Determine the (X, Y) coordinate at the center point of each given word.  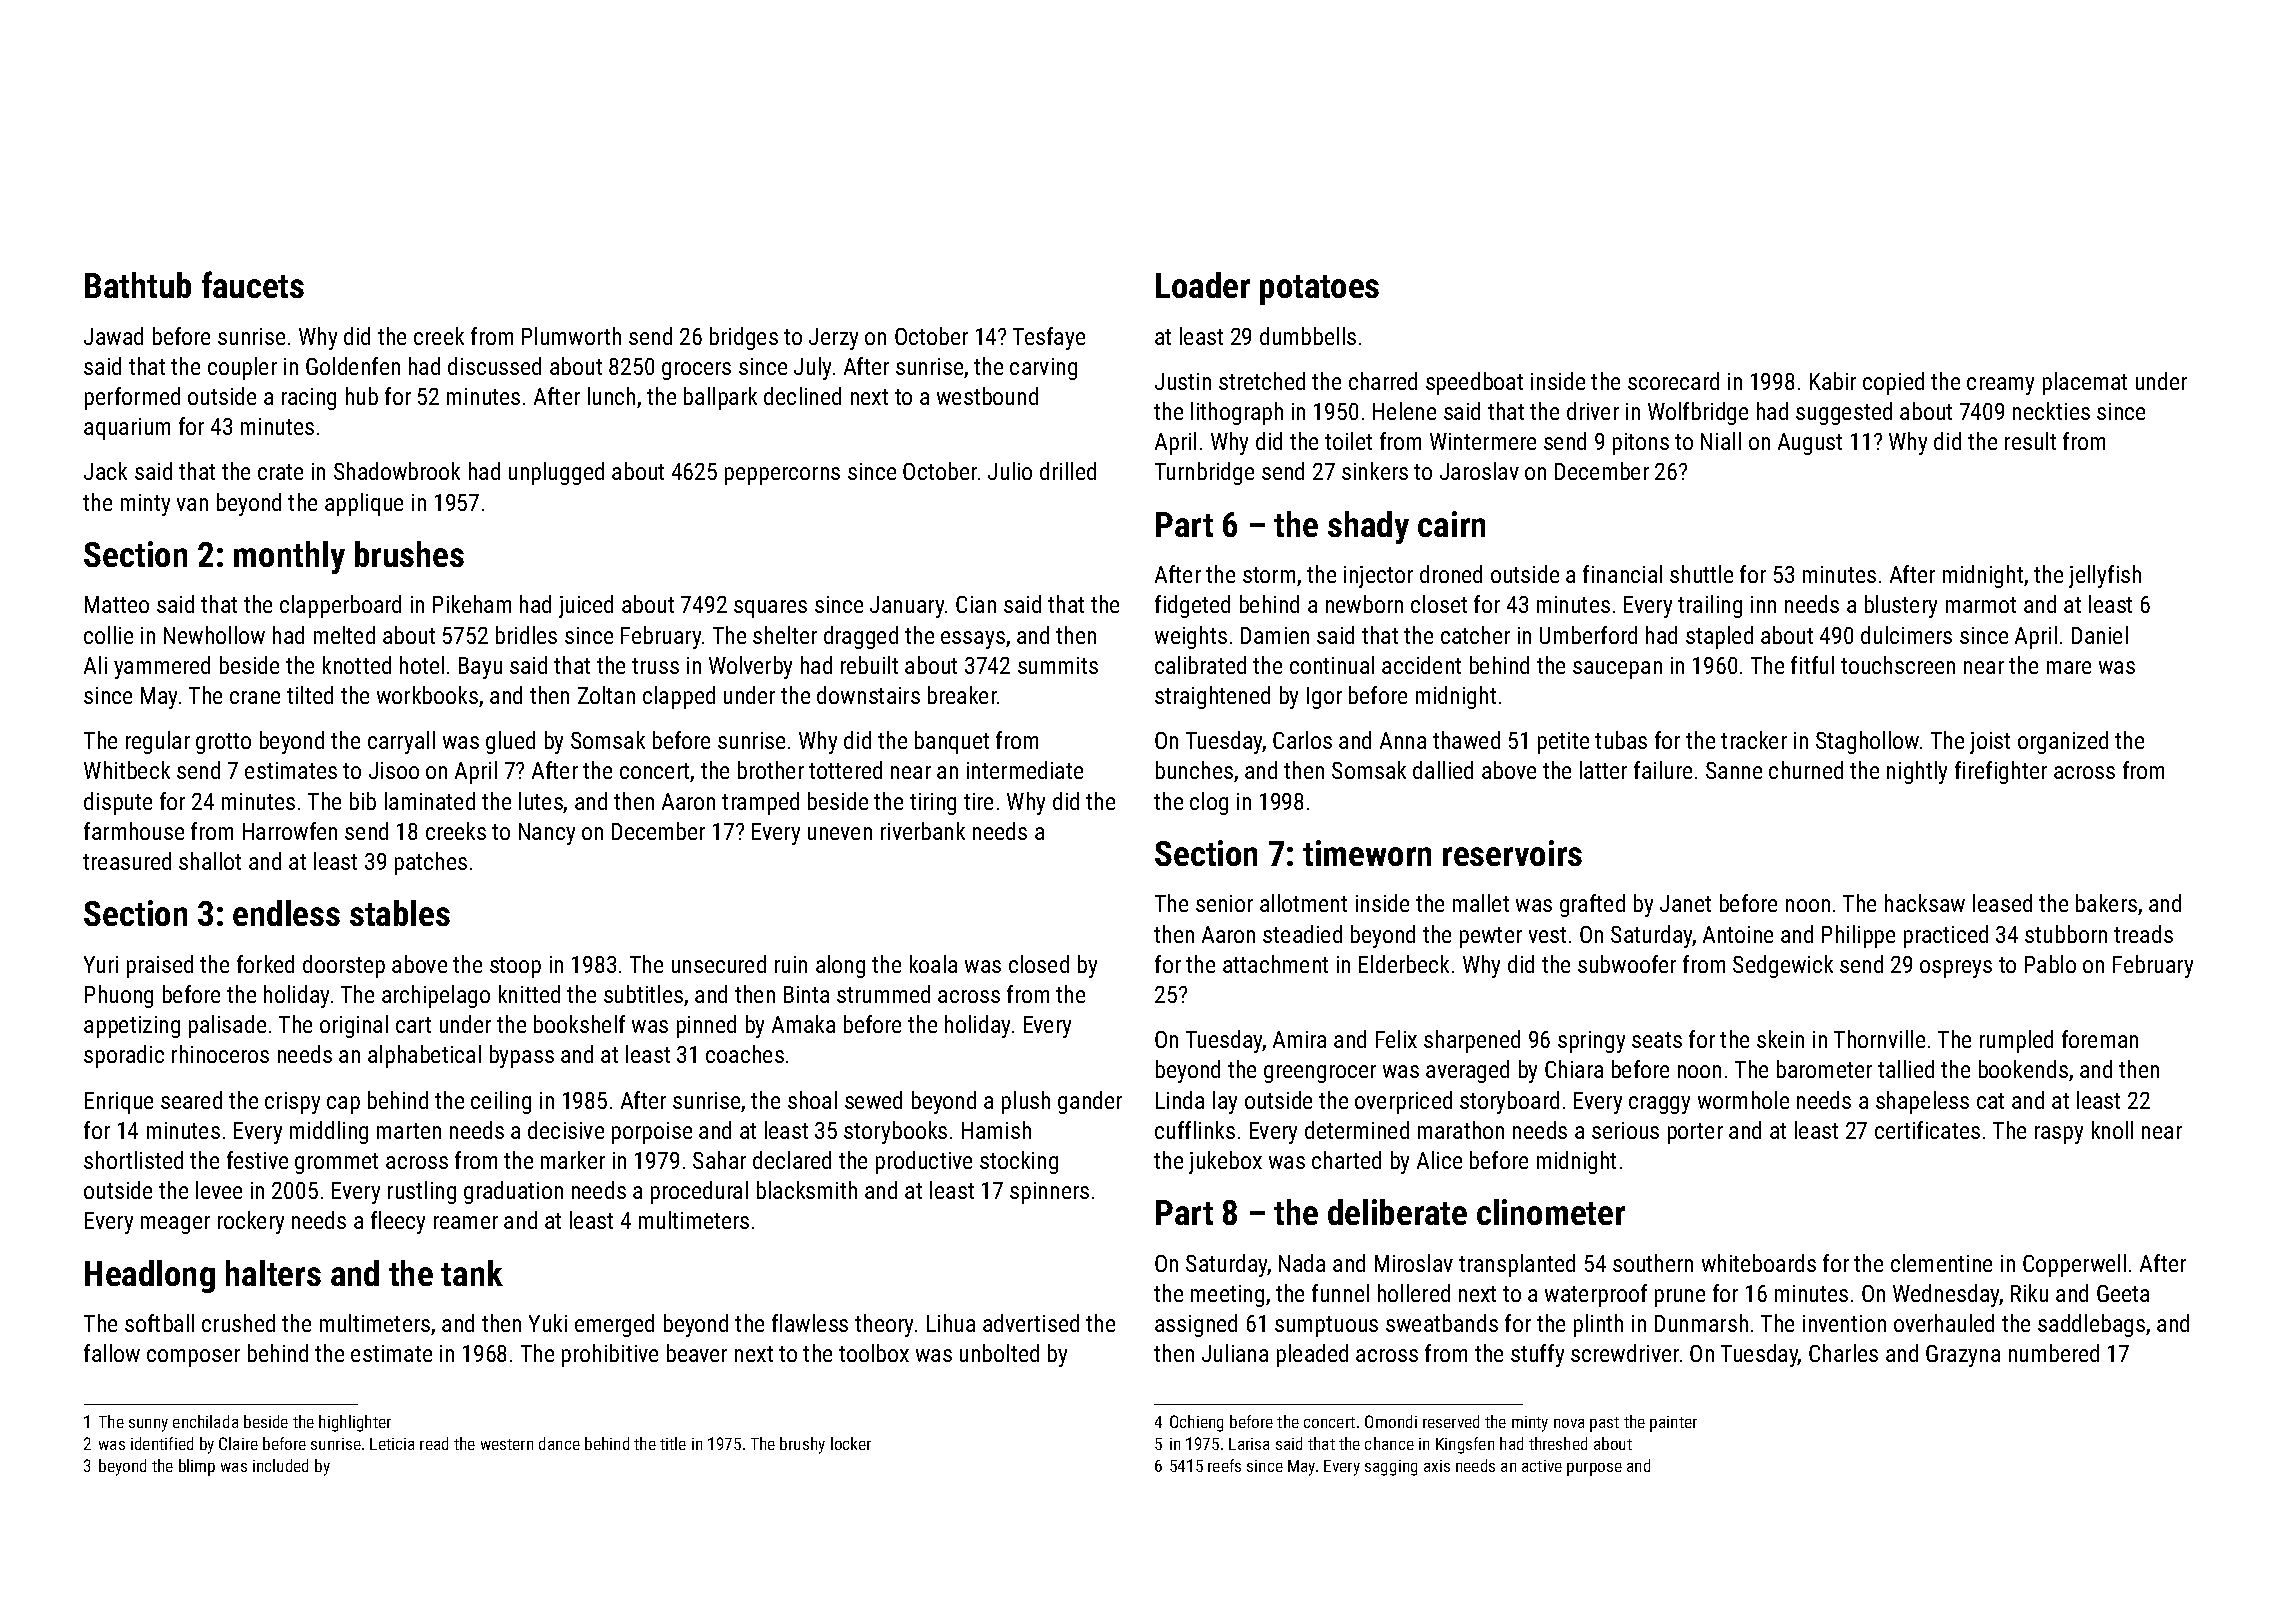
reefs (1224, 1465)
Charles (1843, 1353)
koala (933, 964)
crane (255, 697)
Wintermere (1483, 441)
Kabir (1833, 381)
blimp (197, 1467)
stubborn (2066, 934)
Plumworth (571, 336)
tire (978, 801)
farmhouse (134, 831)
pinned (706, 1026)
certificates (1927, 1130)
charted (1346, 1160)
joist (1990, 743)
